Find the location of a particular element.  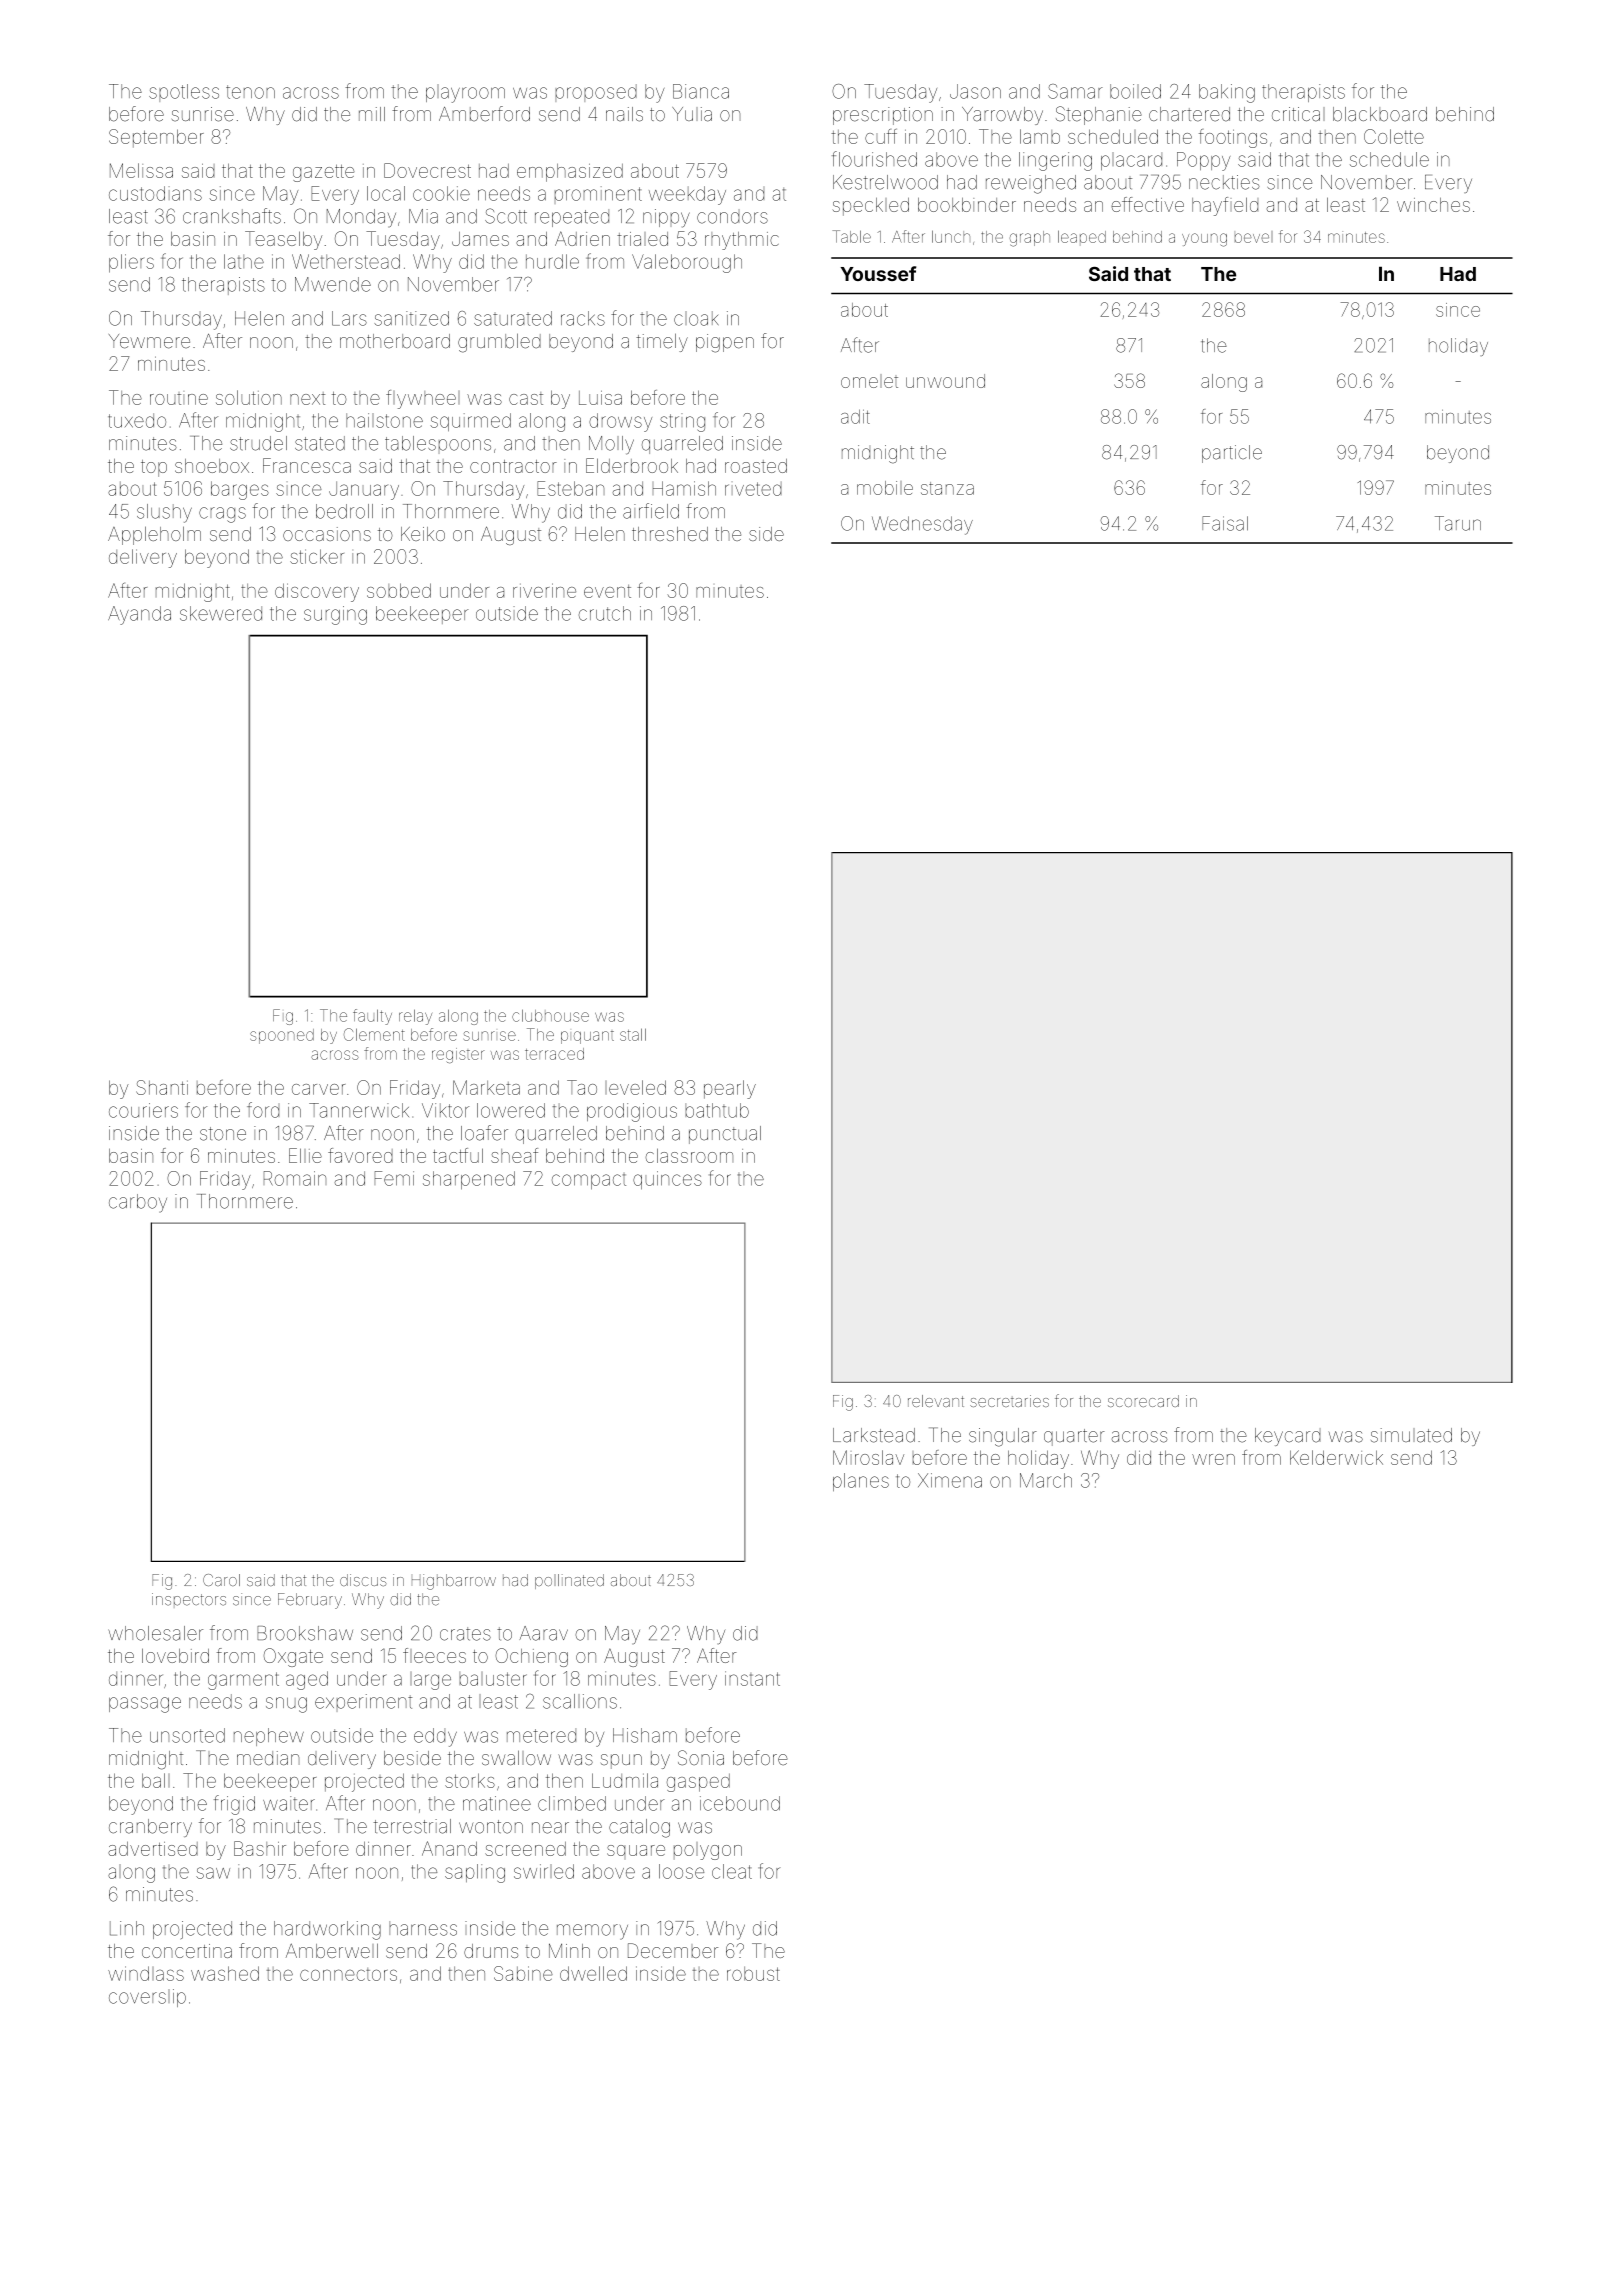

Viktor is located at coordinates (445, 1110).
